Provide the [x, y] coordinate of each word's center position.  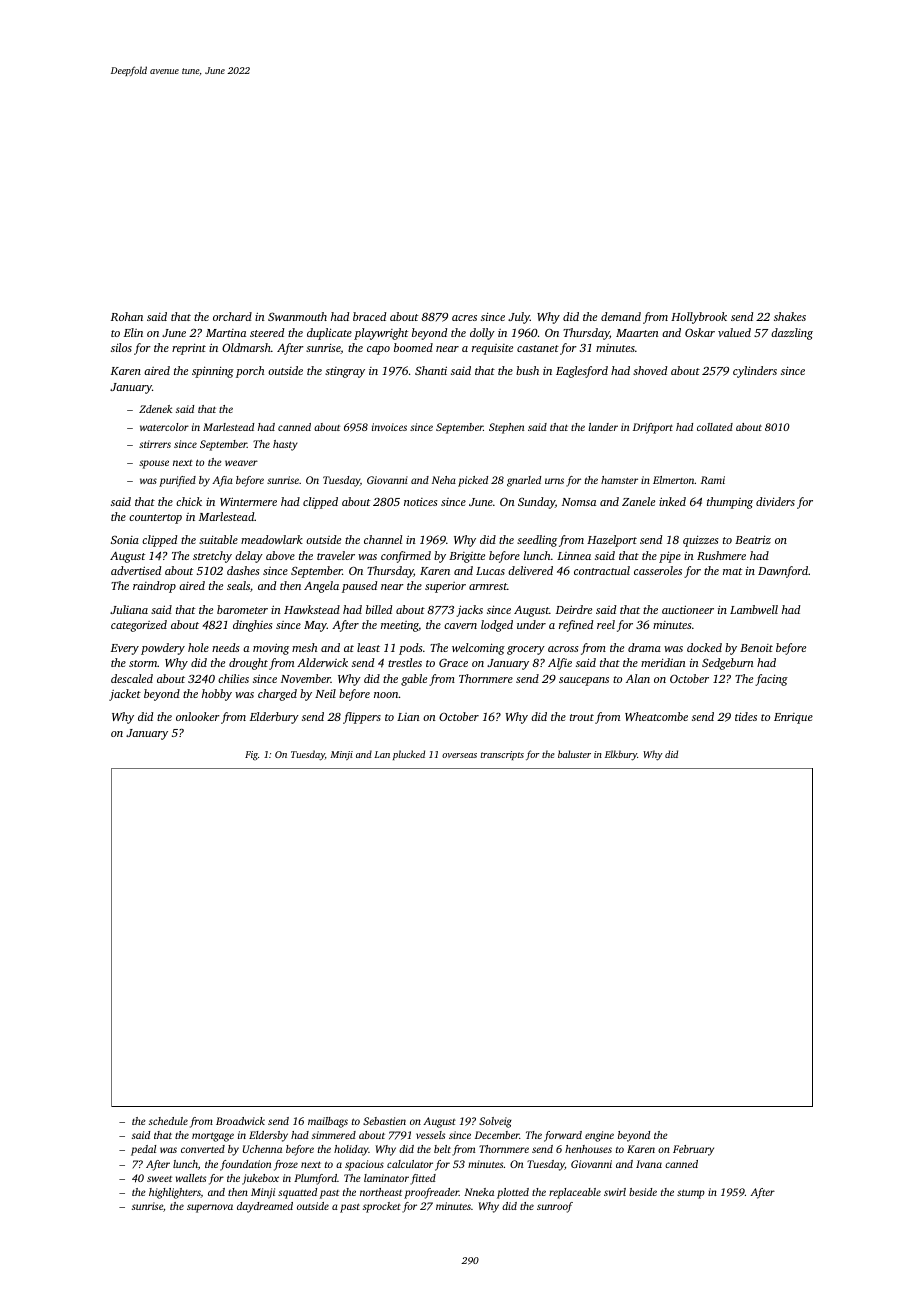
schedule [168, 1121]
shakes [790, 316]
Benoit [756, 648]
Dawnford [783, 572]
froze [286, 1165]
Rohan [127, 316]
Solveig [495, 1122]
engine [599, 1136]
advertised [136, 570]
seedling [537, 541]
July [519, 318]
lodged [497, 626]
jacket [125, 695]
